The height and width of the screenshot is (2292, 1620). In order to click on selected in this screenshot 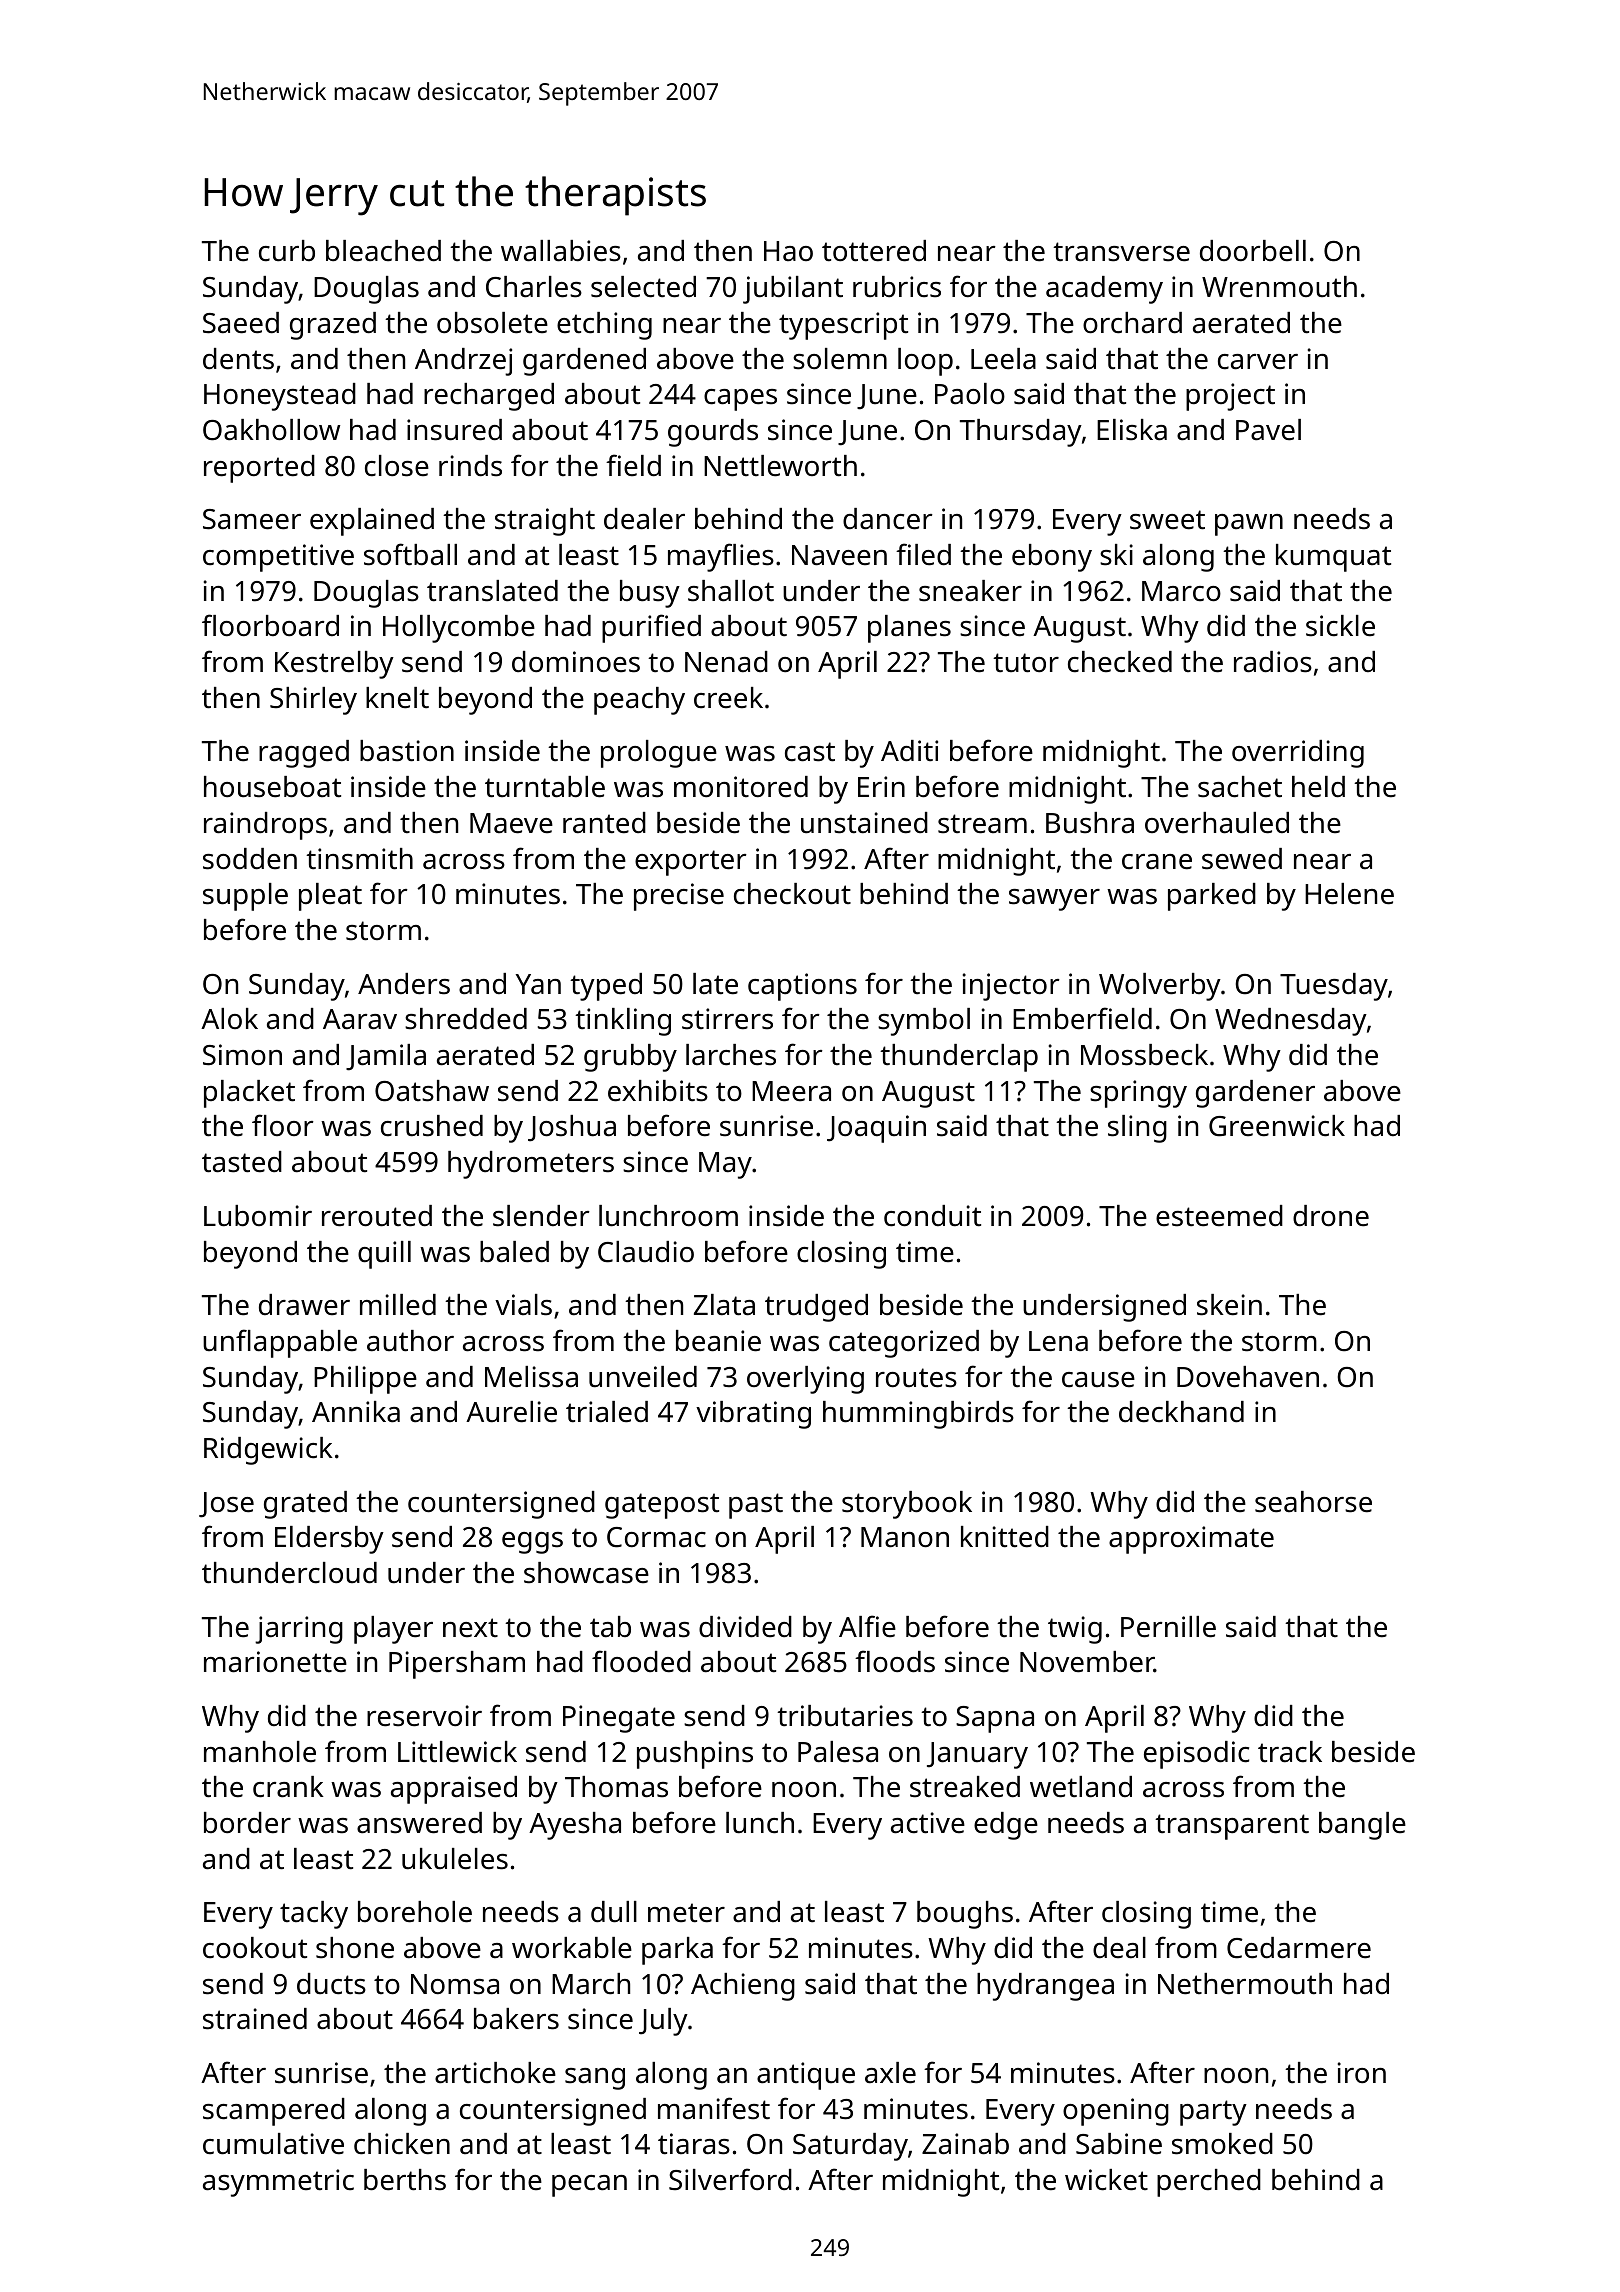, I will do `click(643, 287)`.
